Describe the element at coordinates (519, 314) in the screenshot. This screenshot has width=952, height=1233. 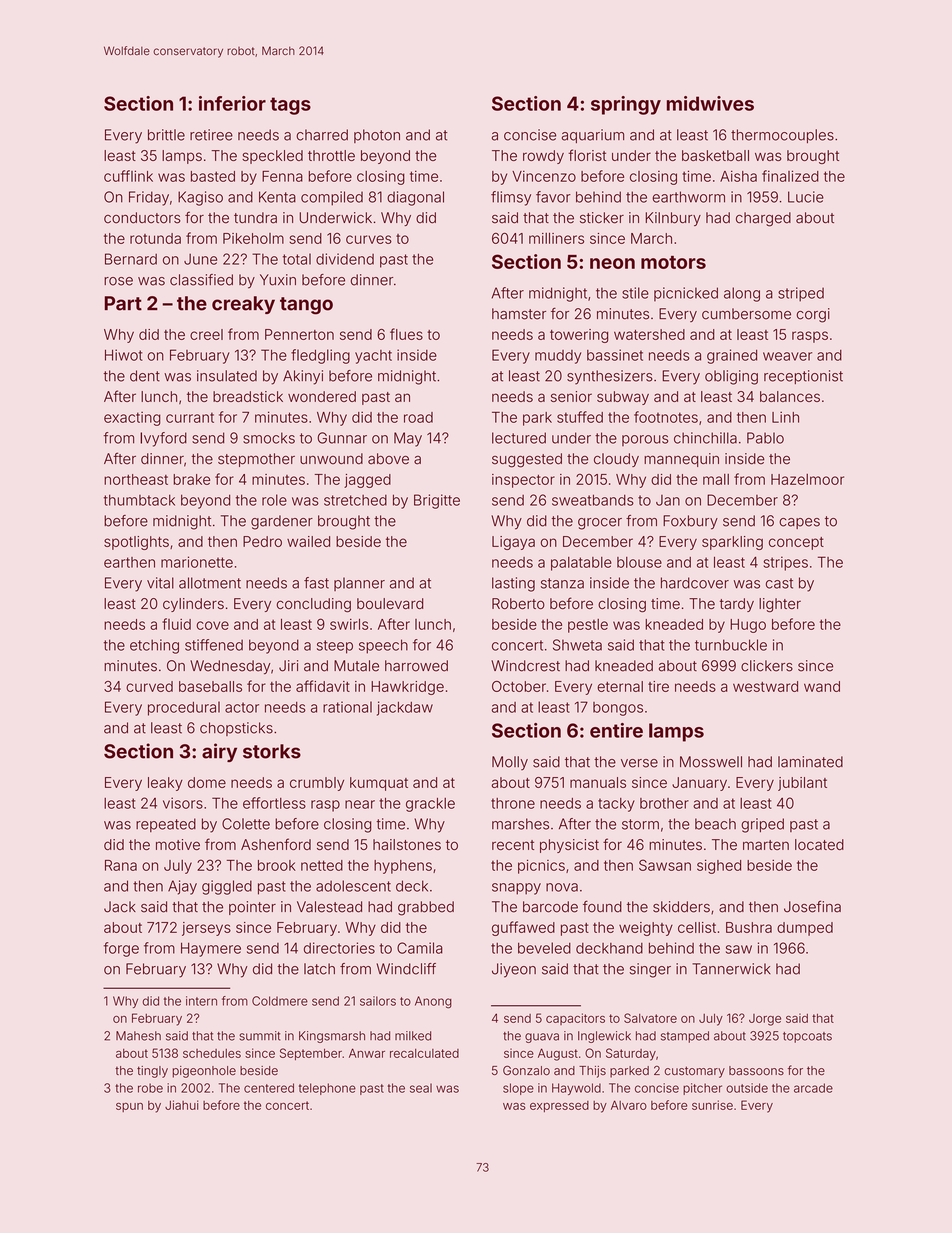
I see `hamster` at that location.
